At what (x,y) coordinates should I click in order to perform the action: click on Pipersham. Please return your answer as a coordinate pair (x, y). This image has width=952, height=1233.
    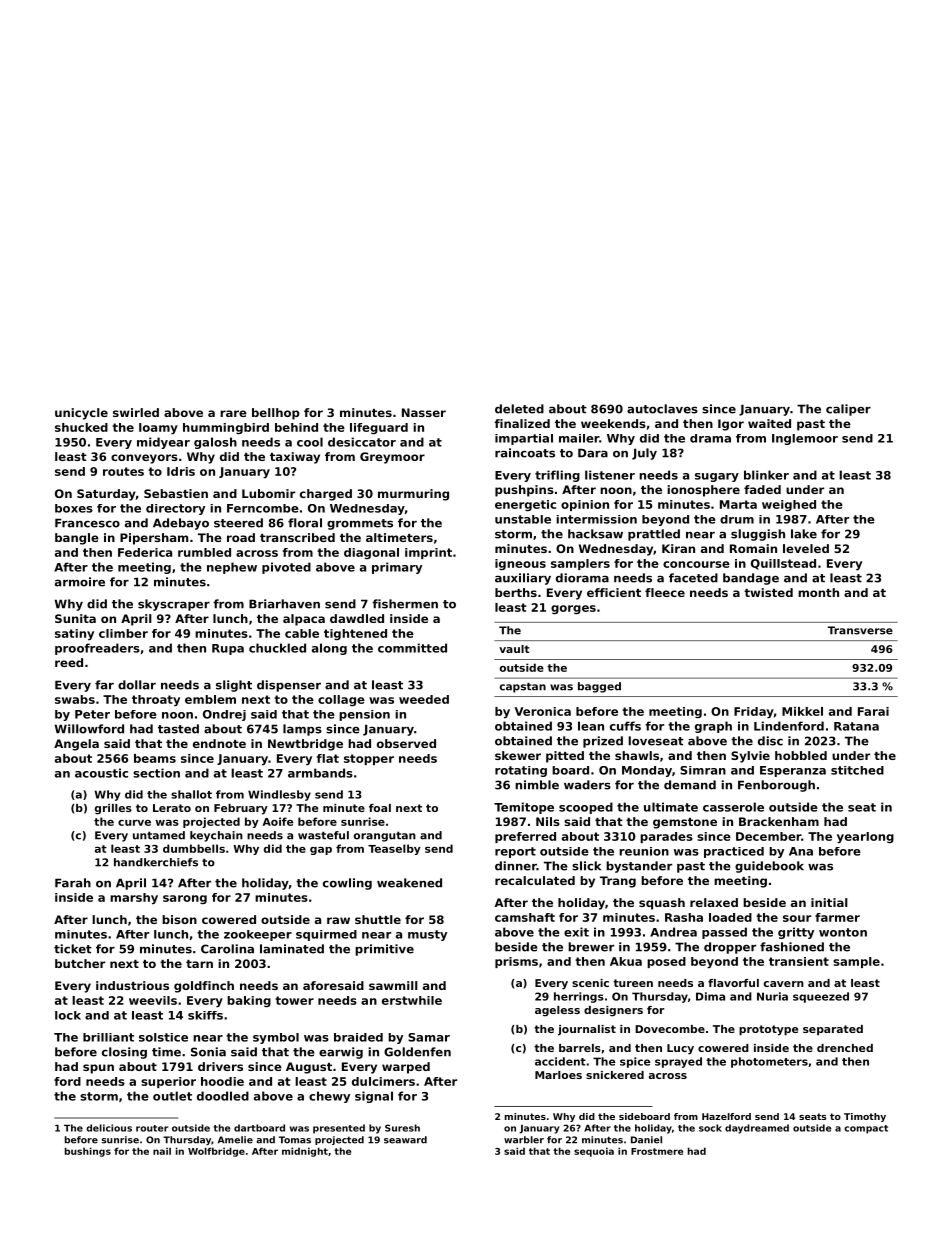
    Looking at the image, I should click on (154, 539).
